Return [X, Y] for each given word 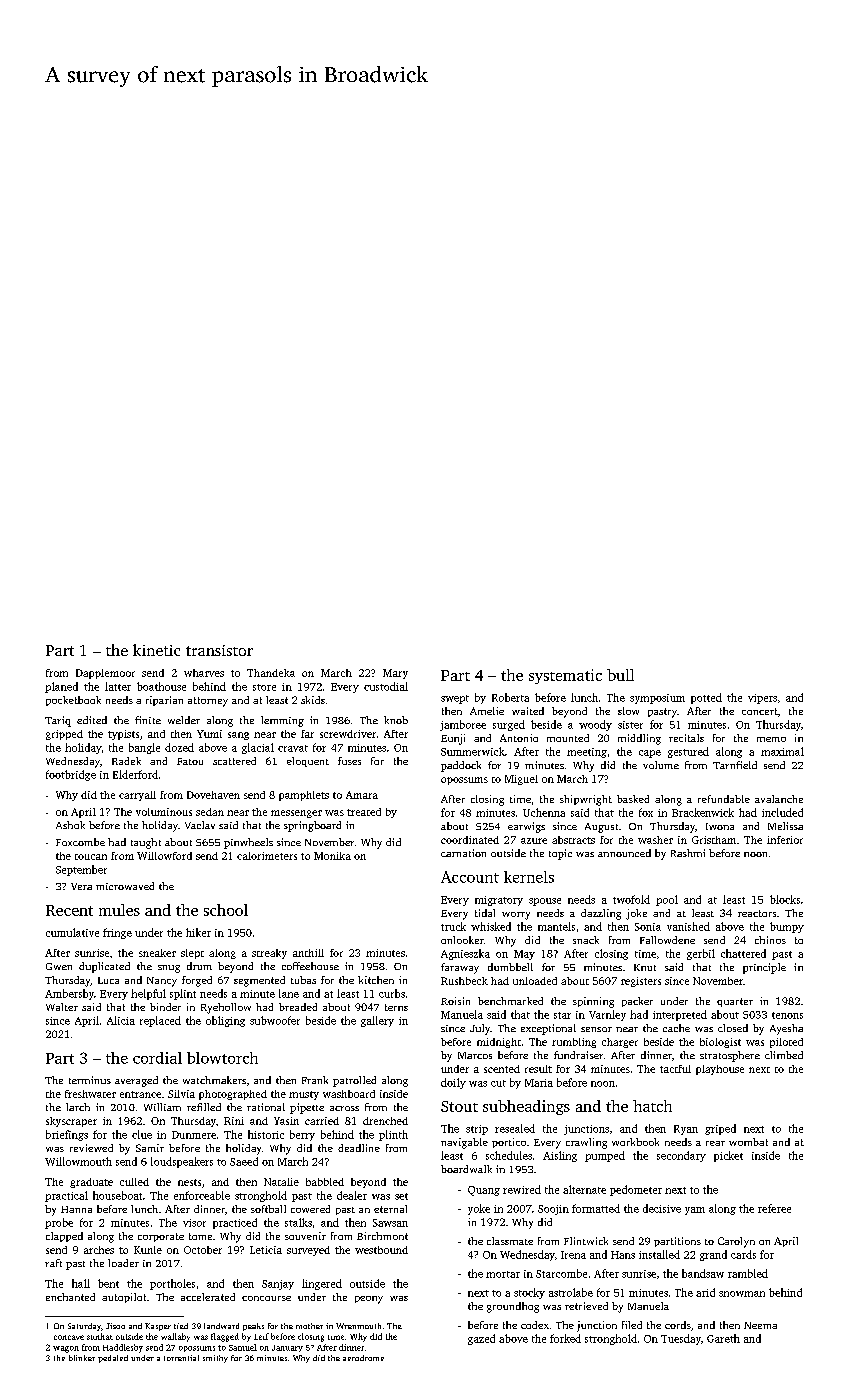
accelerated [208, 1297]
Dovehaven [213, 795]
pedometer [636, 1190]
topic [560, 854]
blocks [785, 899]
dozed [179, 747]
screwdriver [348, 734]
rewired [522, 1189]
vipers [762, 699]
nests [189, 1182]
